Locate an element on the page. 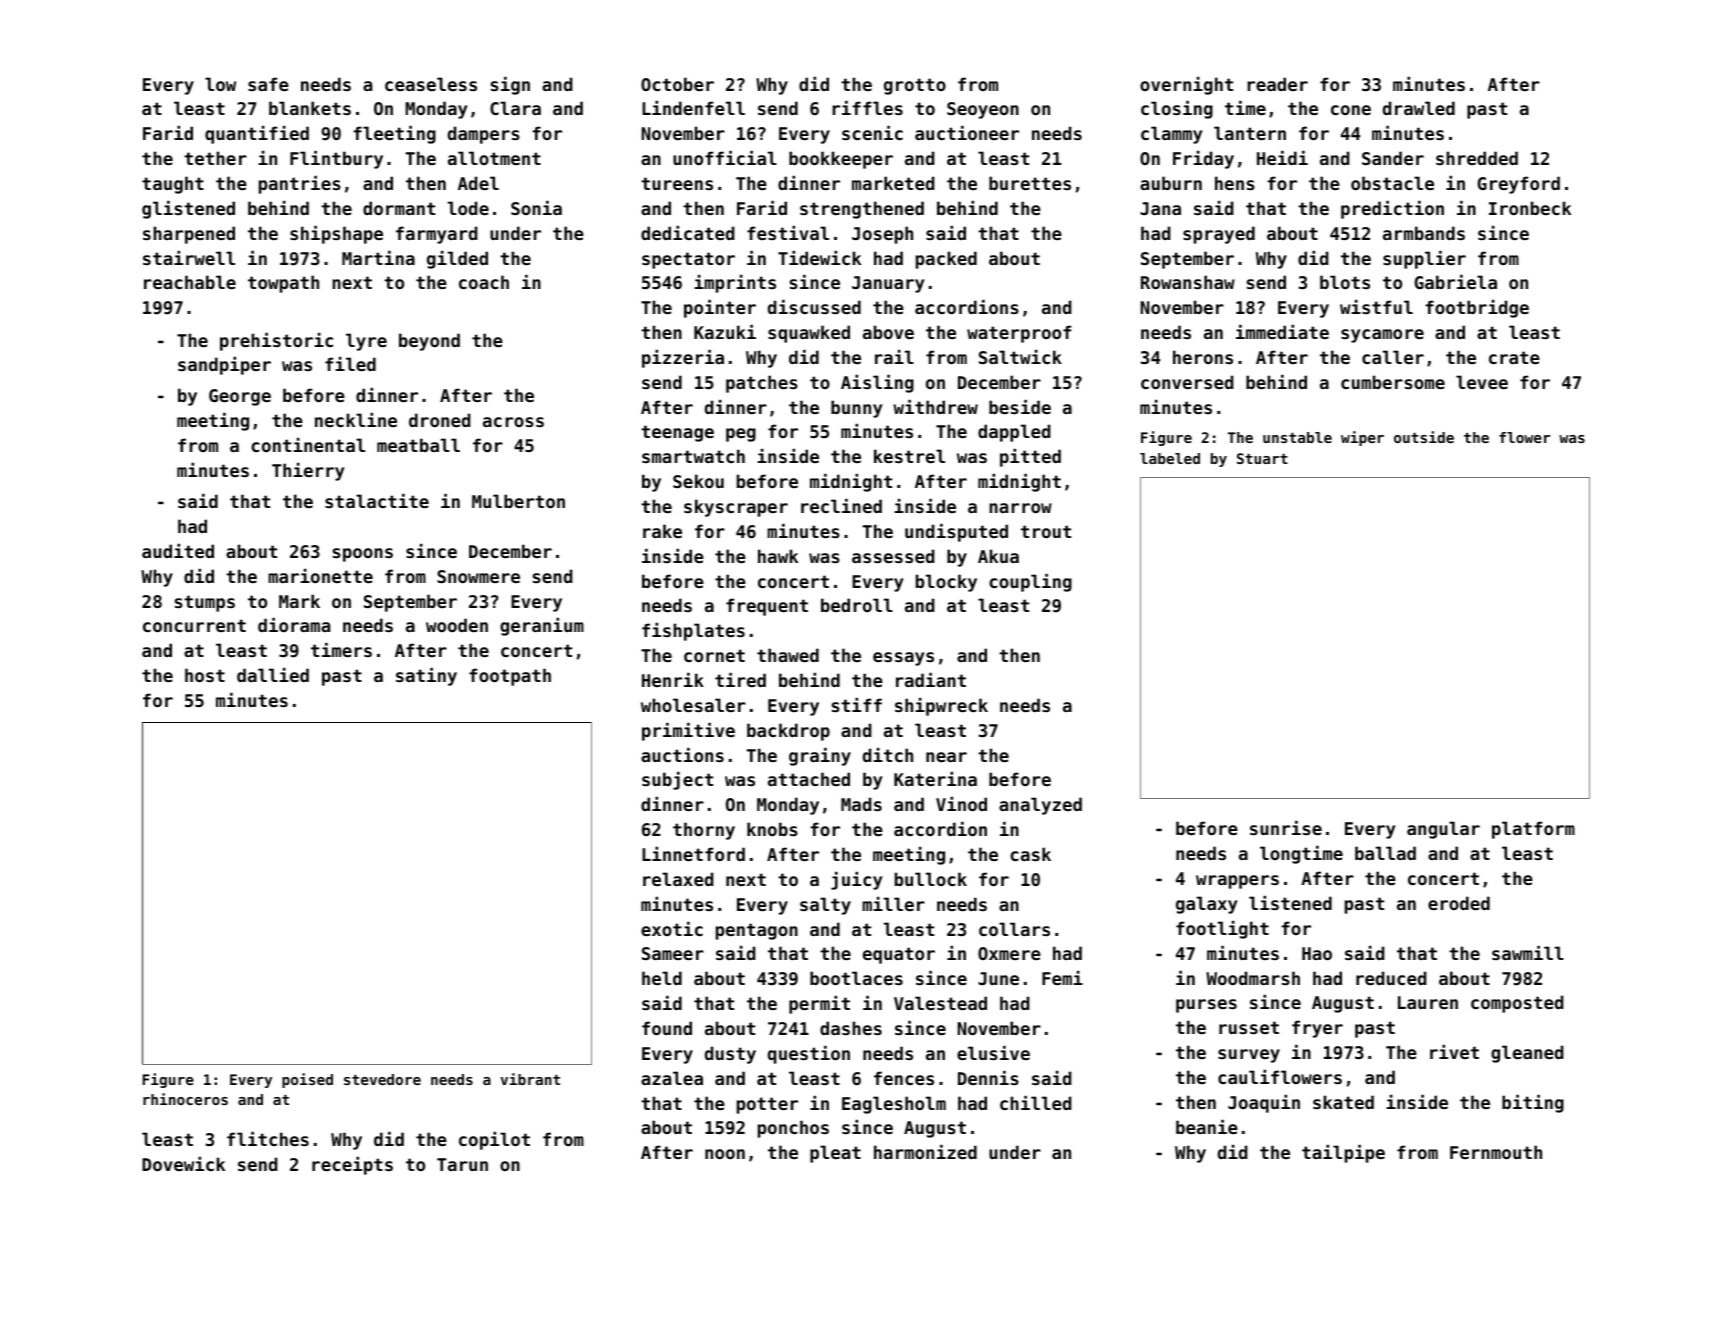 This image has height=1339, width=1732. footbridge is located at coordinates (1477, 309).
